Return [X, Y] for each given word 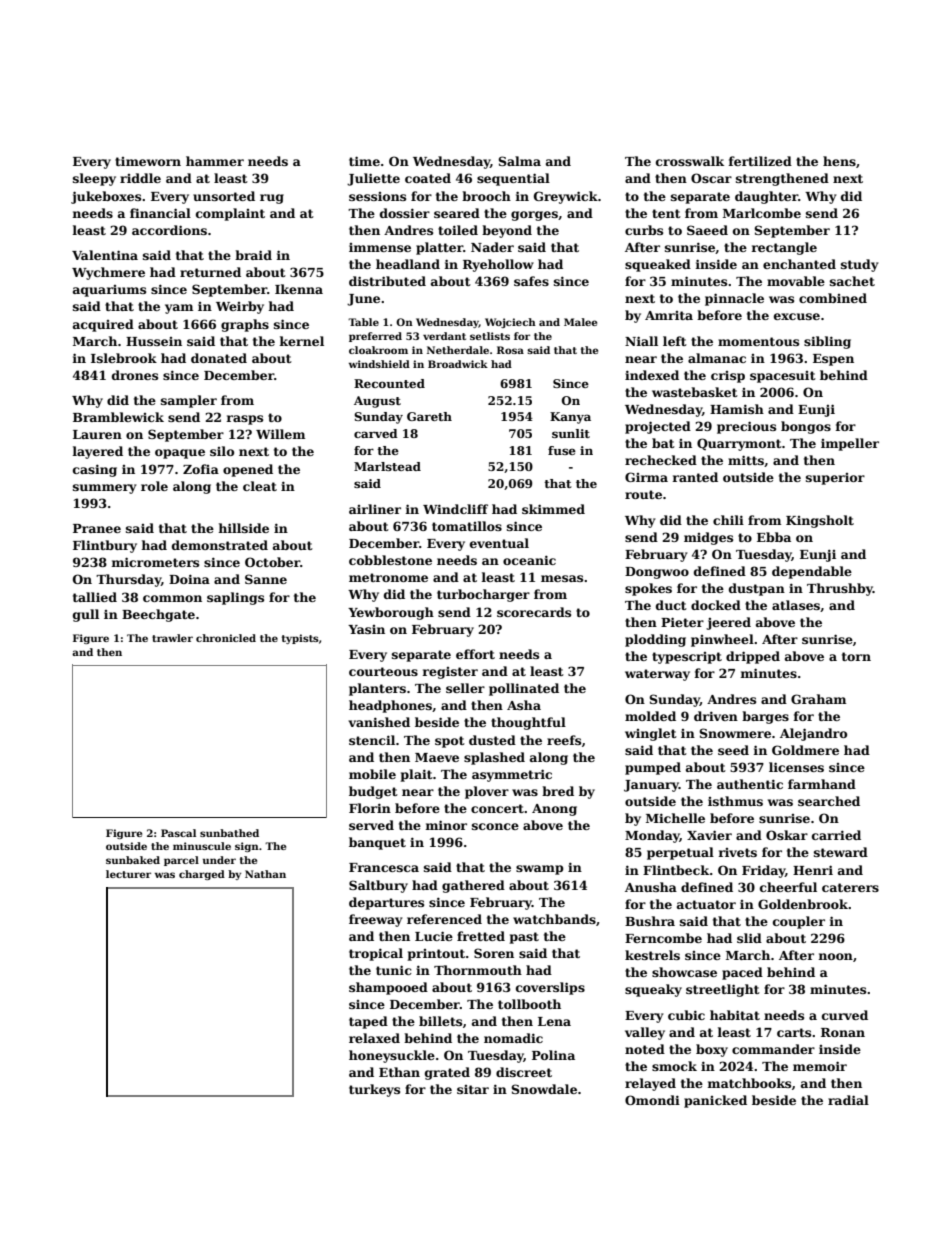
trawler [172, 638]
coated [428, 178]
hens [839, 161]
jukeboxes [106, 197]
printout [436, 955]
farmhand [822, 784]
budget [373, 792]
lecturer [128, 874]
